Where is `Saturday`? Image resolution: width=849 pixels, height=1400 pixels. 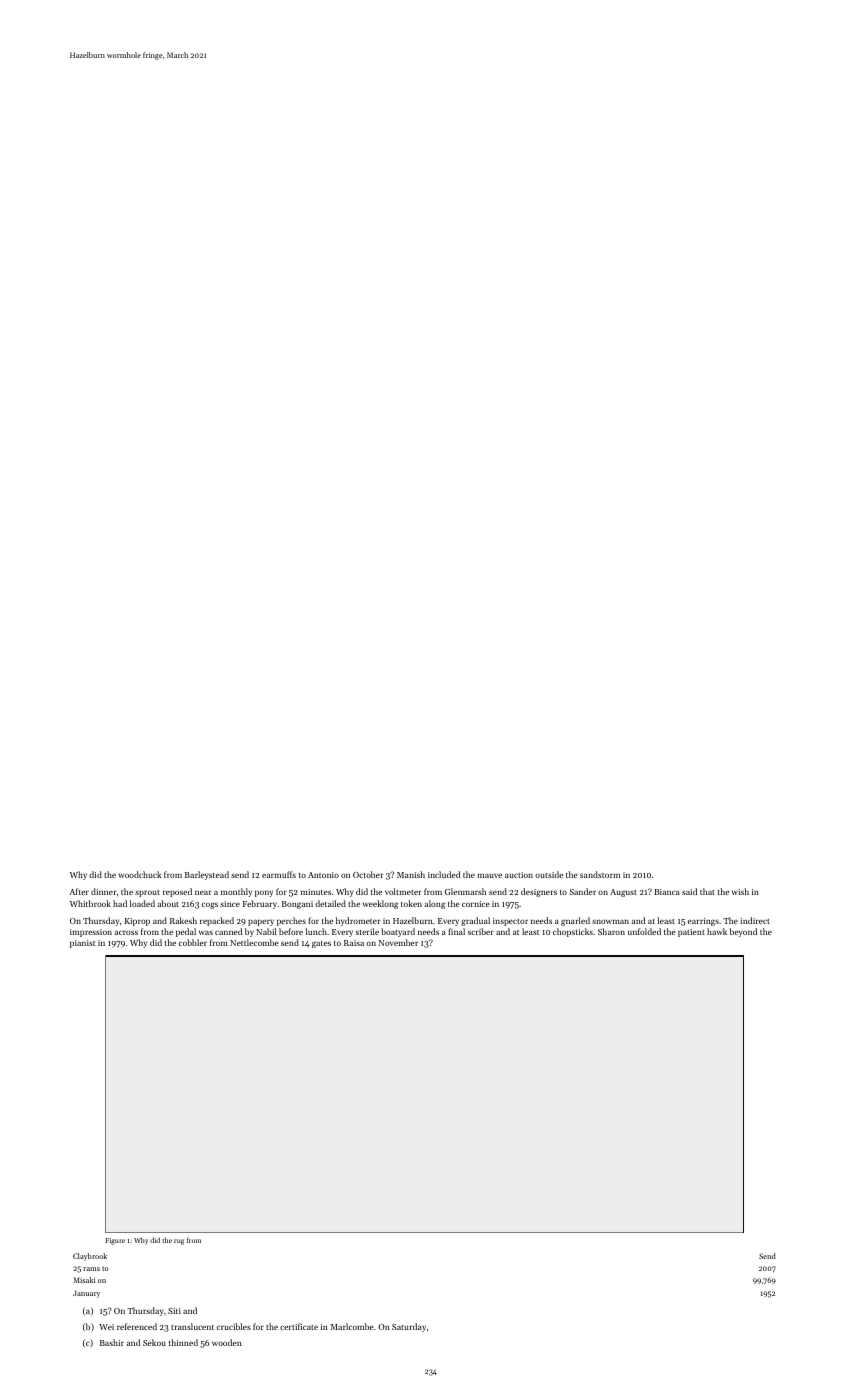
Saturday is located at coordinates (409, 1327).
